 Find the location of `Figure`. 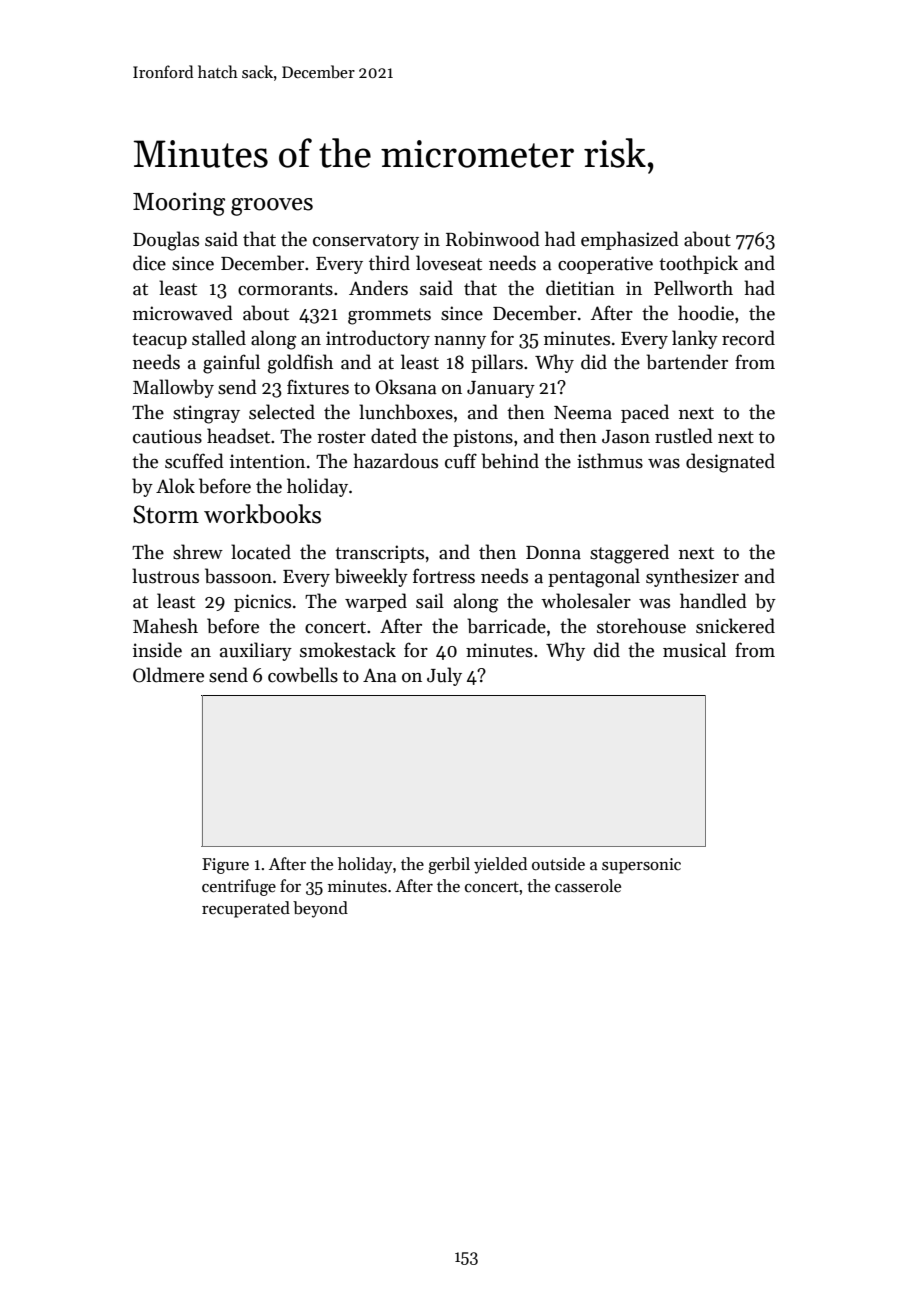

Figure is located at coordinates (225, 866).
